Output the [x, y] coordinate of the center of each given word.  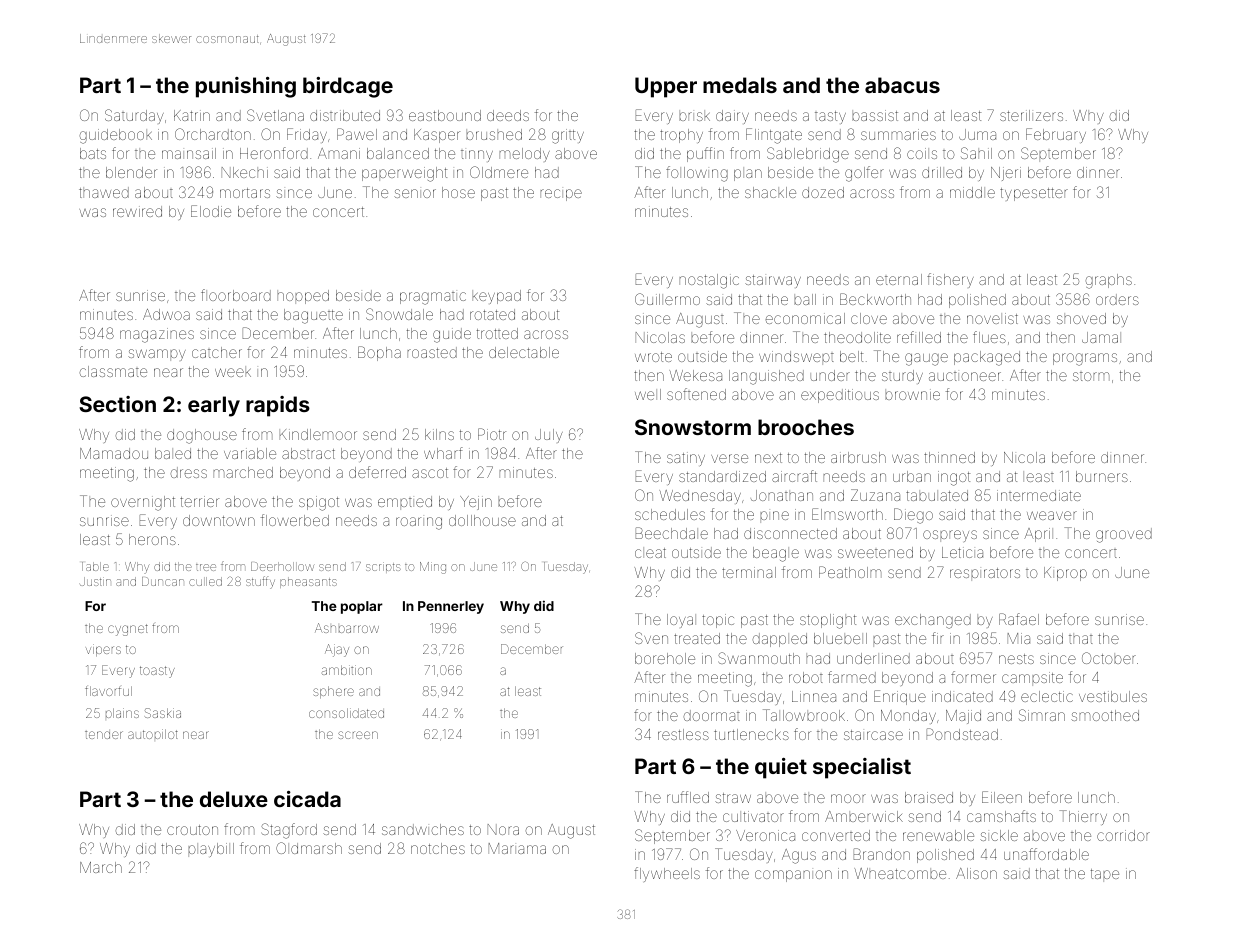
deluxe [234, 799]
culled [205, 581]
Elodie [211, 211]
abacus [902, 85]
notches [438, 848]
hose [458, 192]
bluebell [840, 638]
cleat [650, 552]
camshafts [1001, 816]
